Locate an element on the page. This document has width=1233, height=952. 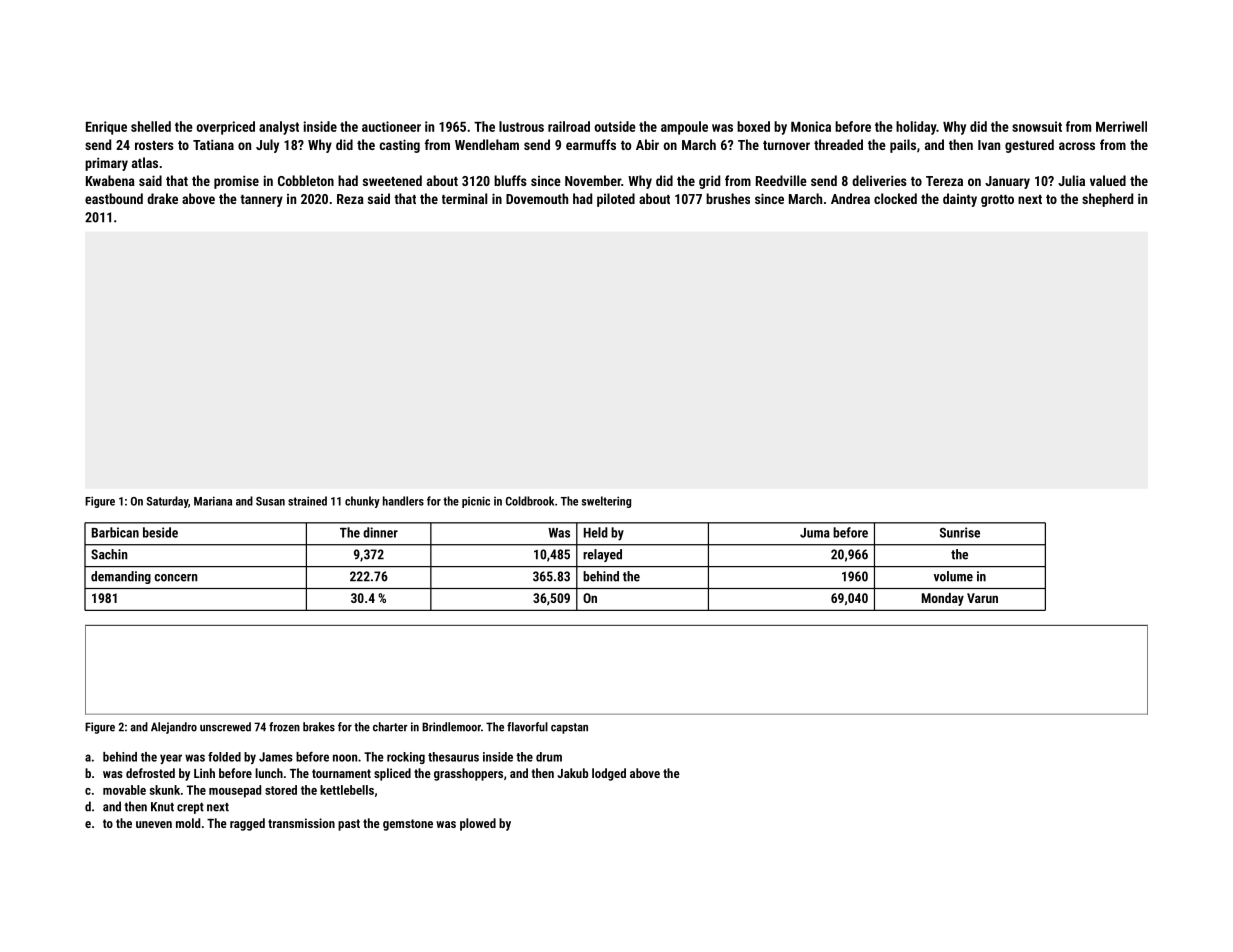
Abir is located at coordinates (647, 144).
